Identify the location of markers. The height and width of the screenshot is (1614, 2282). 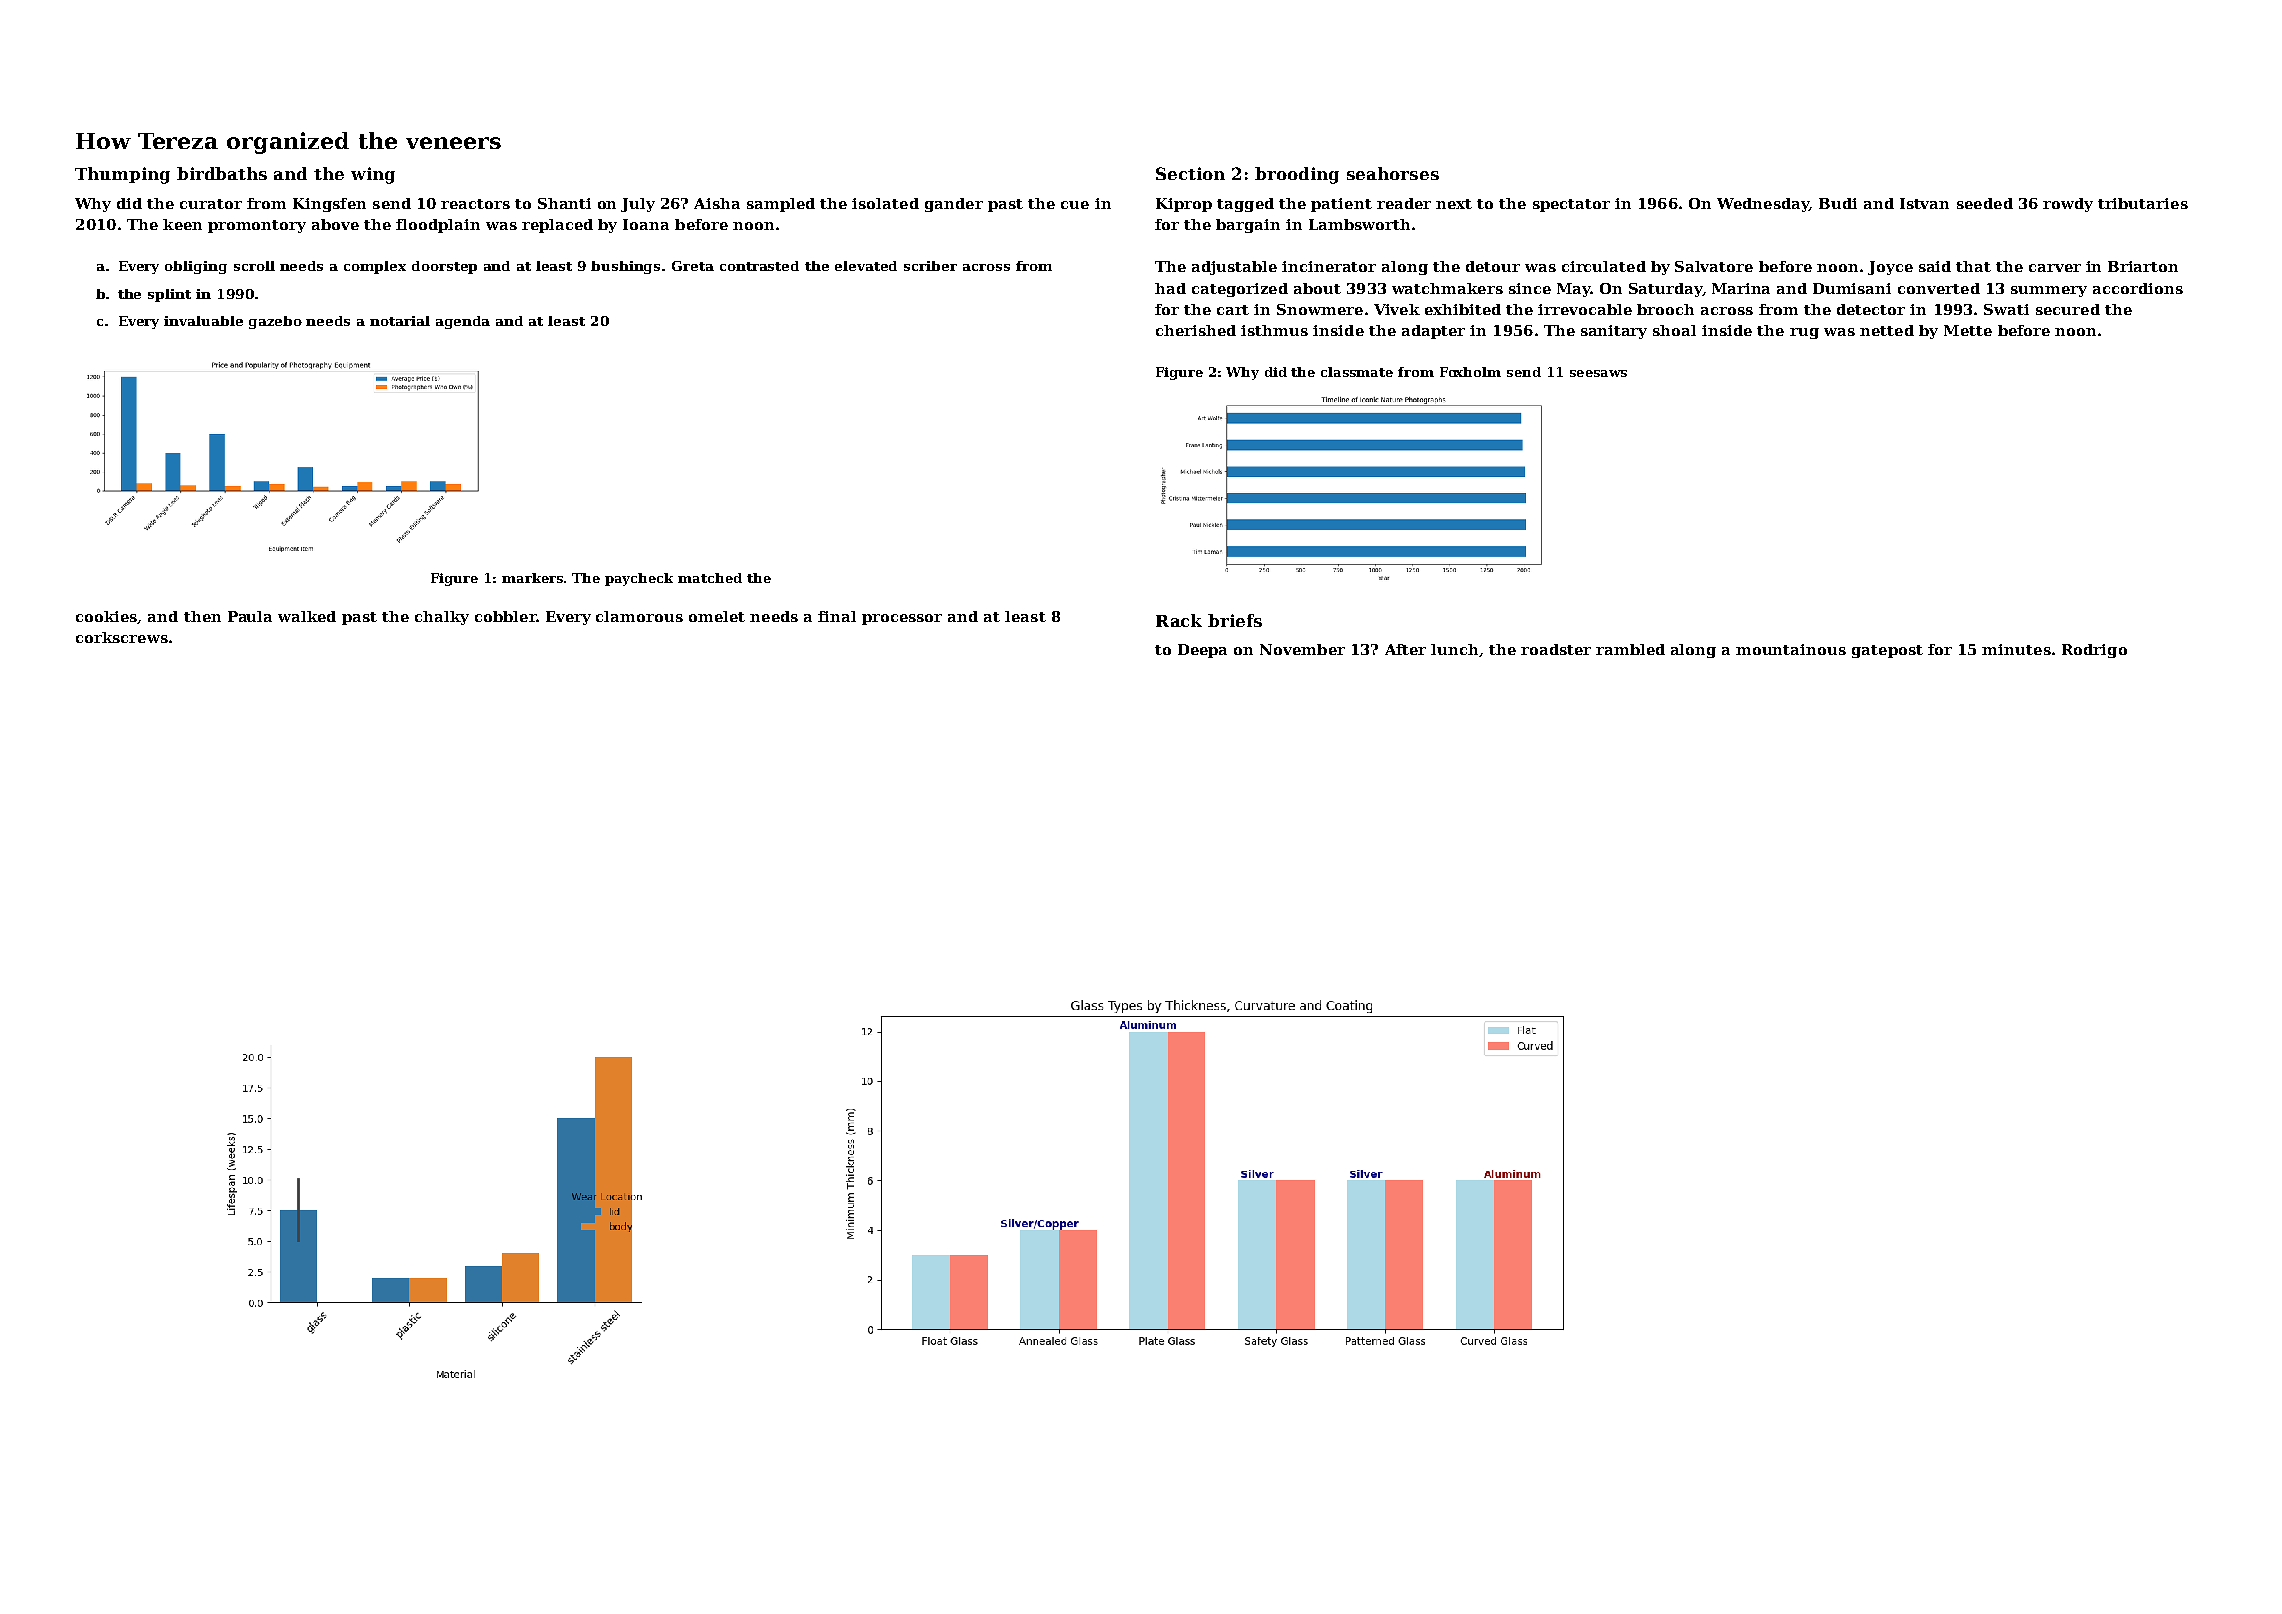
(532, 578).
